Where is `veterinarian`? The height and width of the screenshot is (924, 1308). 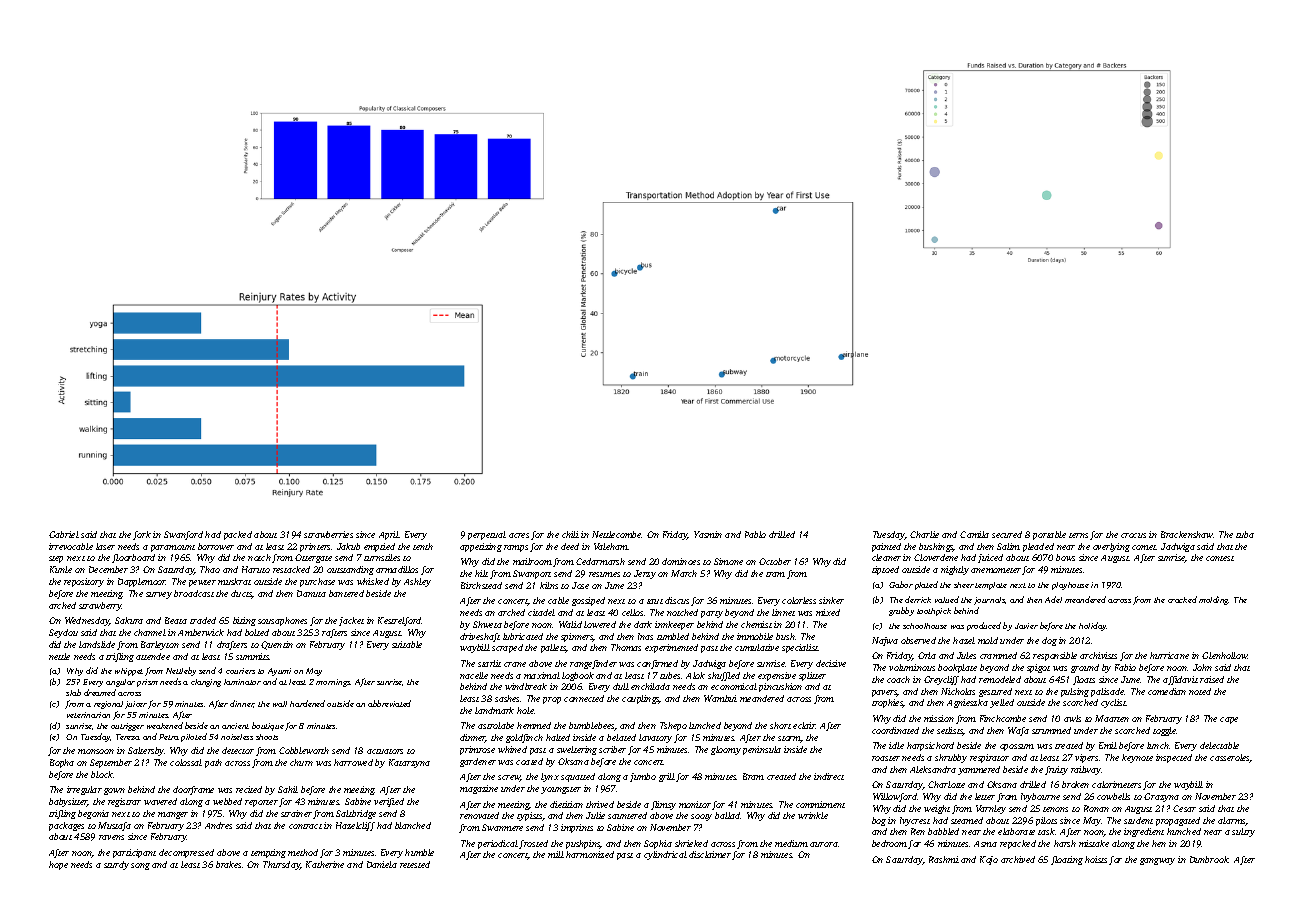 veterinarian is located at coordinates (88, 715).
